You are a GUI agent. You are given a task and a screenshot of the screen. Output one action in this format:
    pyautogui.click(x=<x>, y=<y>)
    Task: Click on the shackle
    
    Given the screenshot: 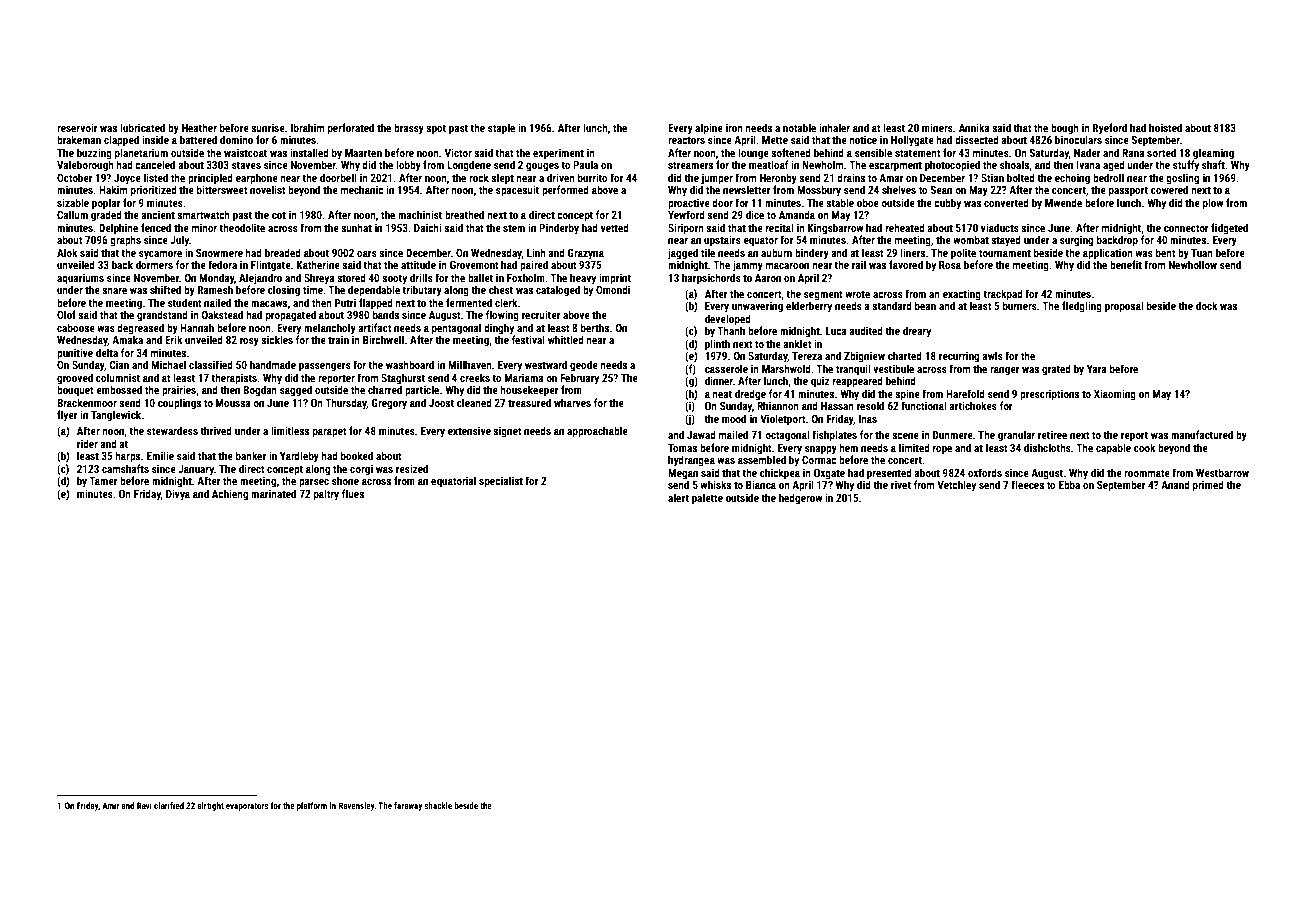 What is the action you would take?
    pyautogui.click(x=438, y=805)
